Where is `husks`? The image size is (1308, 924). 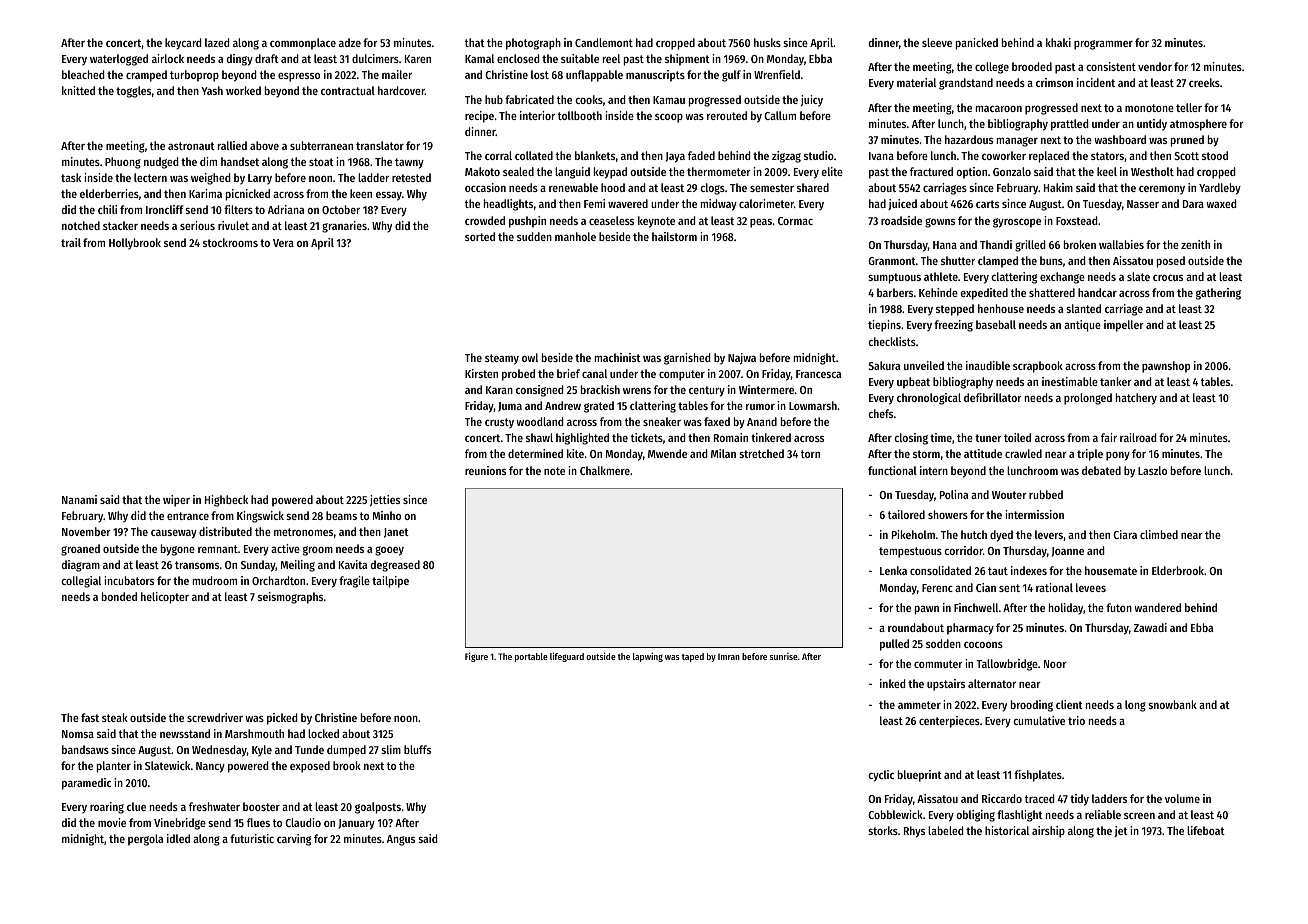
husks is located at coordinates (767, 42).
